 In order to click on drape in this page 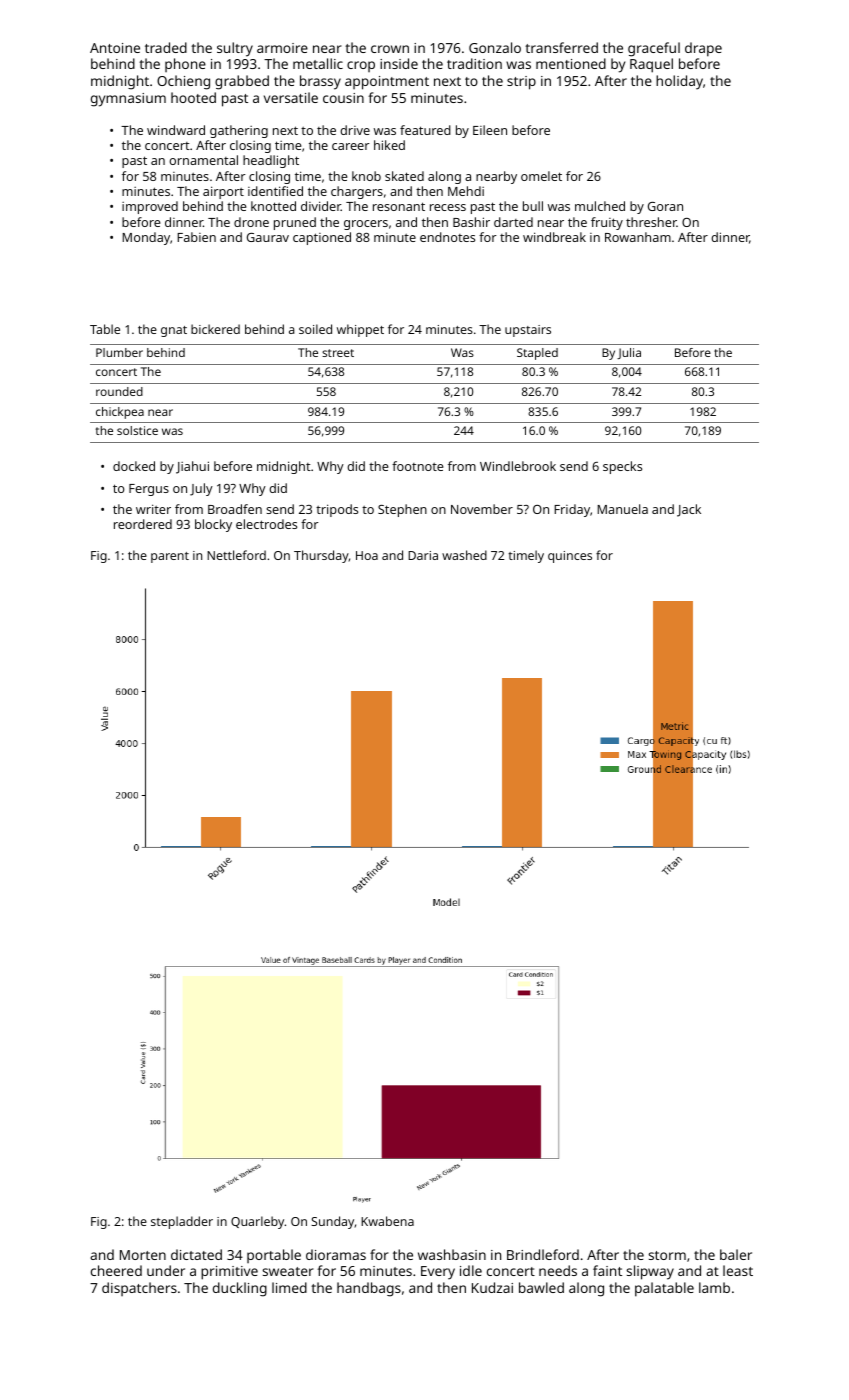, I will do `click(703, 49)`.
